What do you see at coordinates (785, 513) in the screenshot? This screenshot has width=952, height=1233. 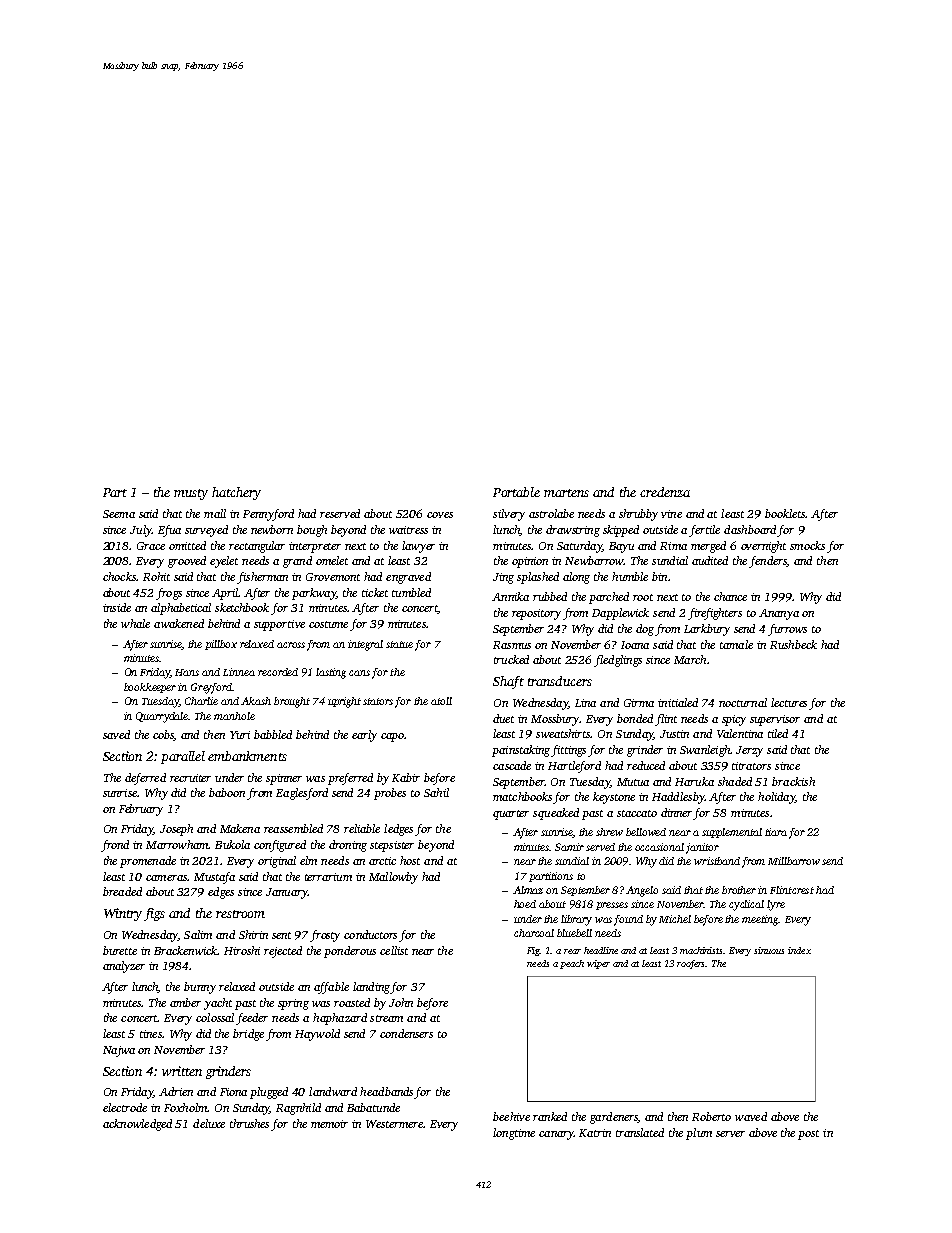 I see `booklets` at bounding box center [785, 513].
